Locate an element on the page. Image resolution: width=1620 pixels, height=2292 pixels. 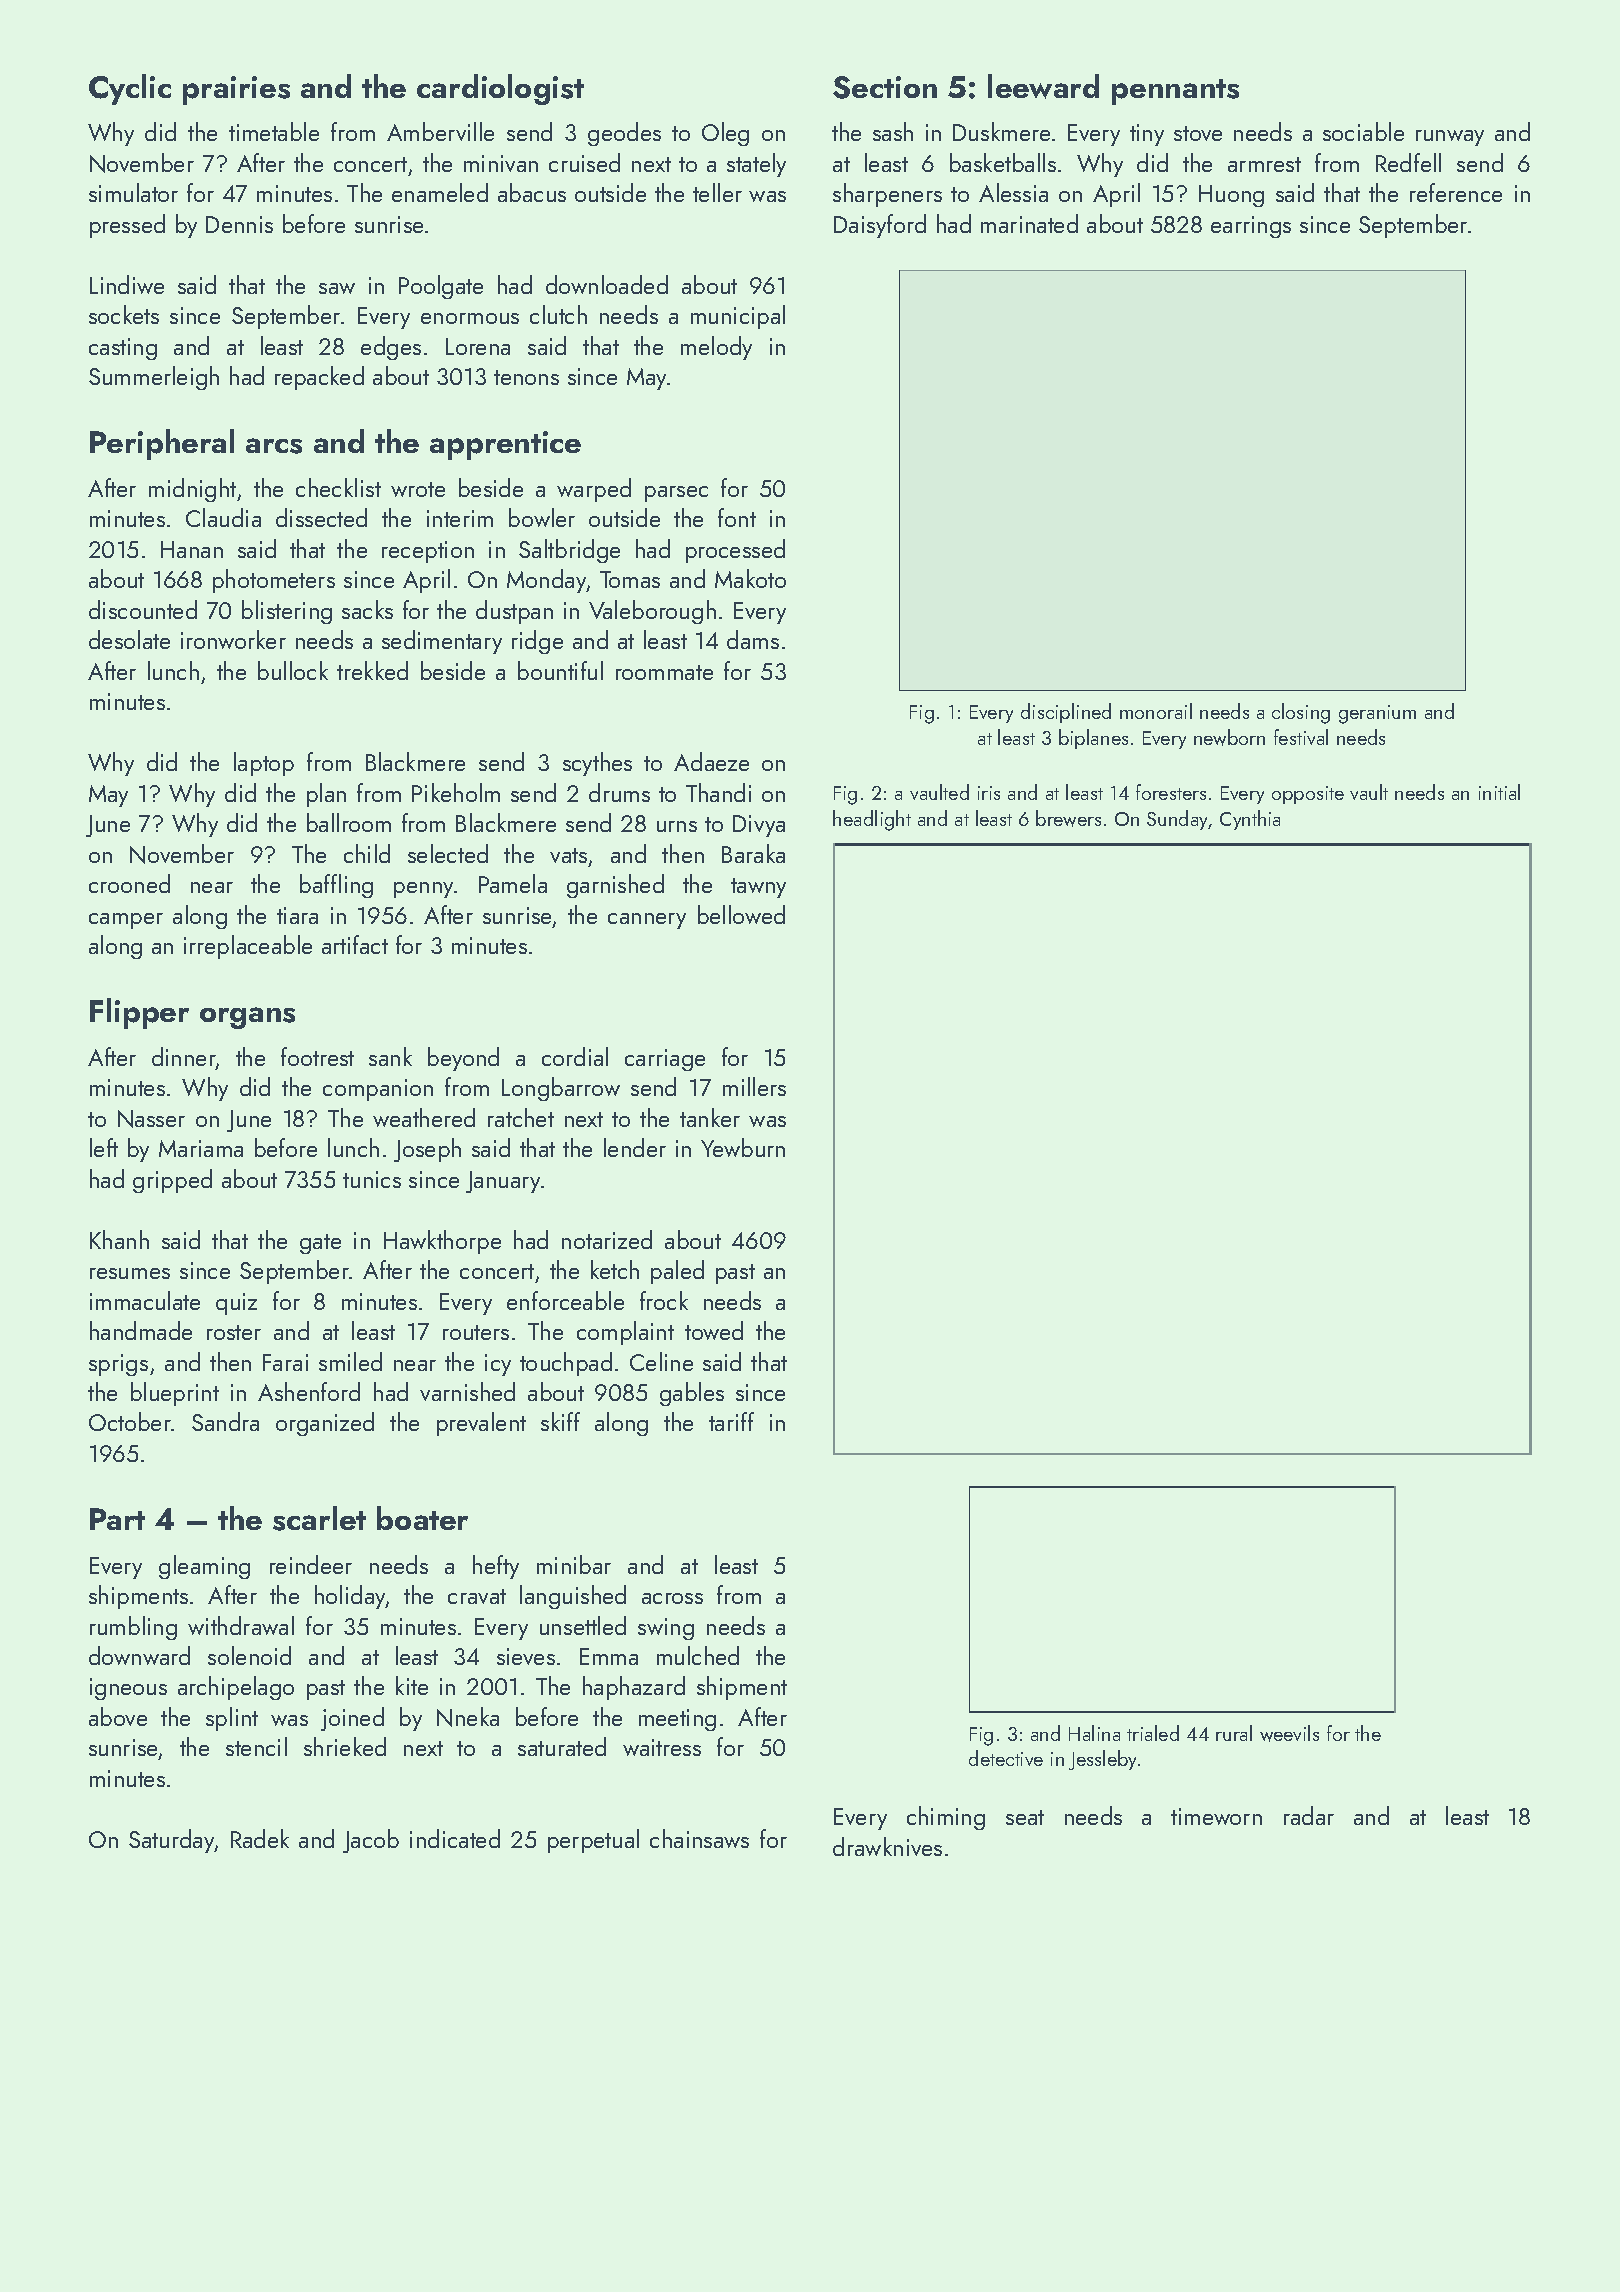
cardiologist is located at coordinates (500, 89).
